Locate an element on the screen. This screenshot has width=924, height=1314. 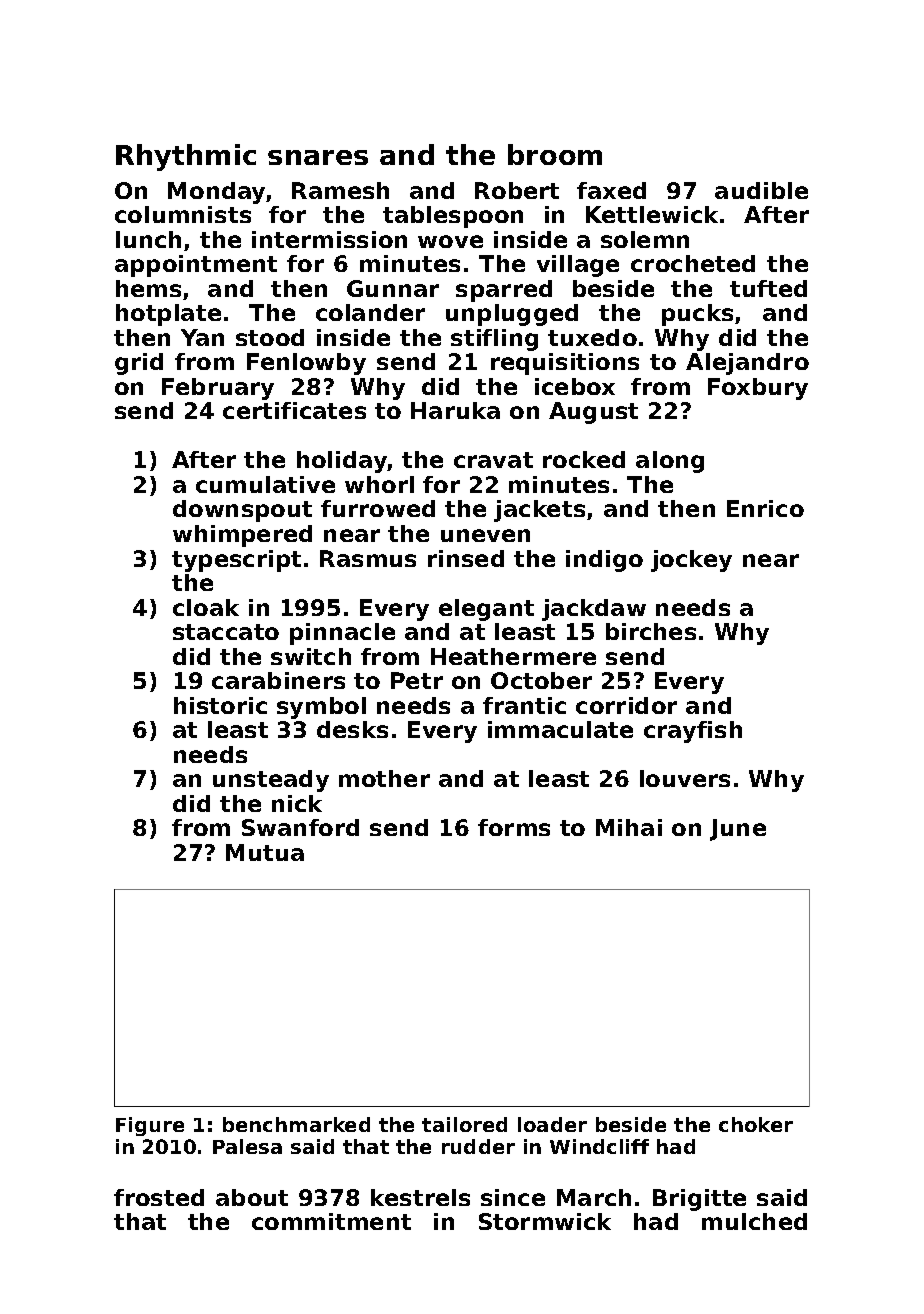
tablespoon is located at coordinates (453, 217).
